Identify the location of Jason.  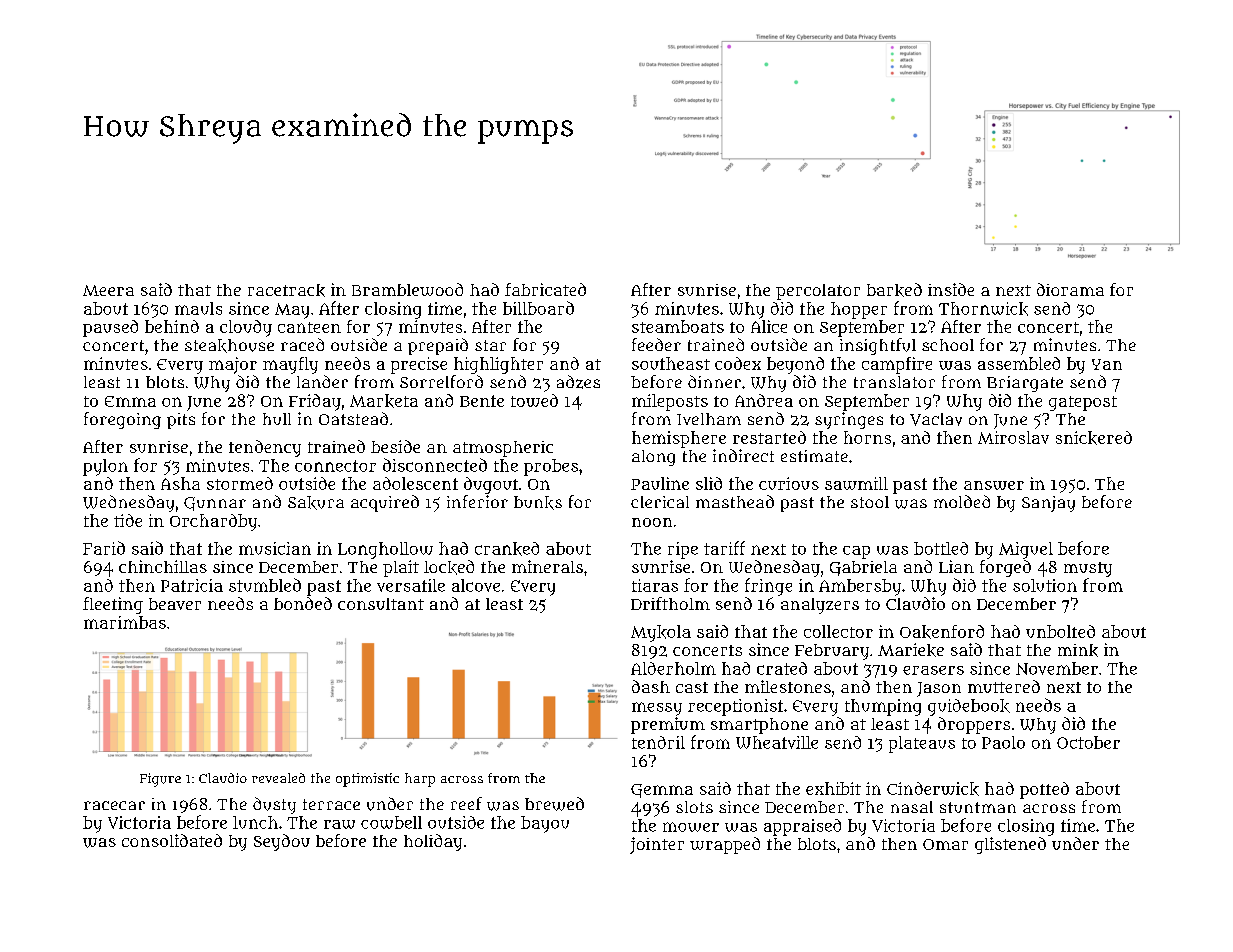
(939, 689).
